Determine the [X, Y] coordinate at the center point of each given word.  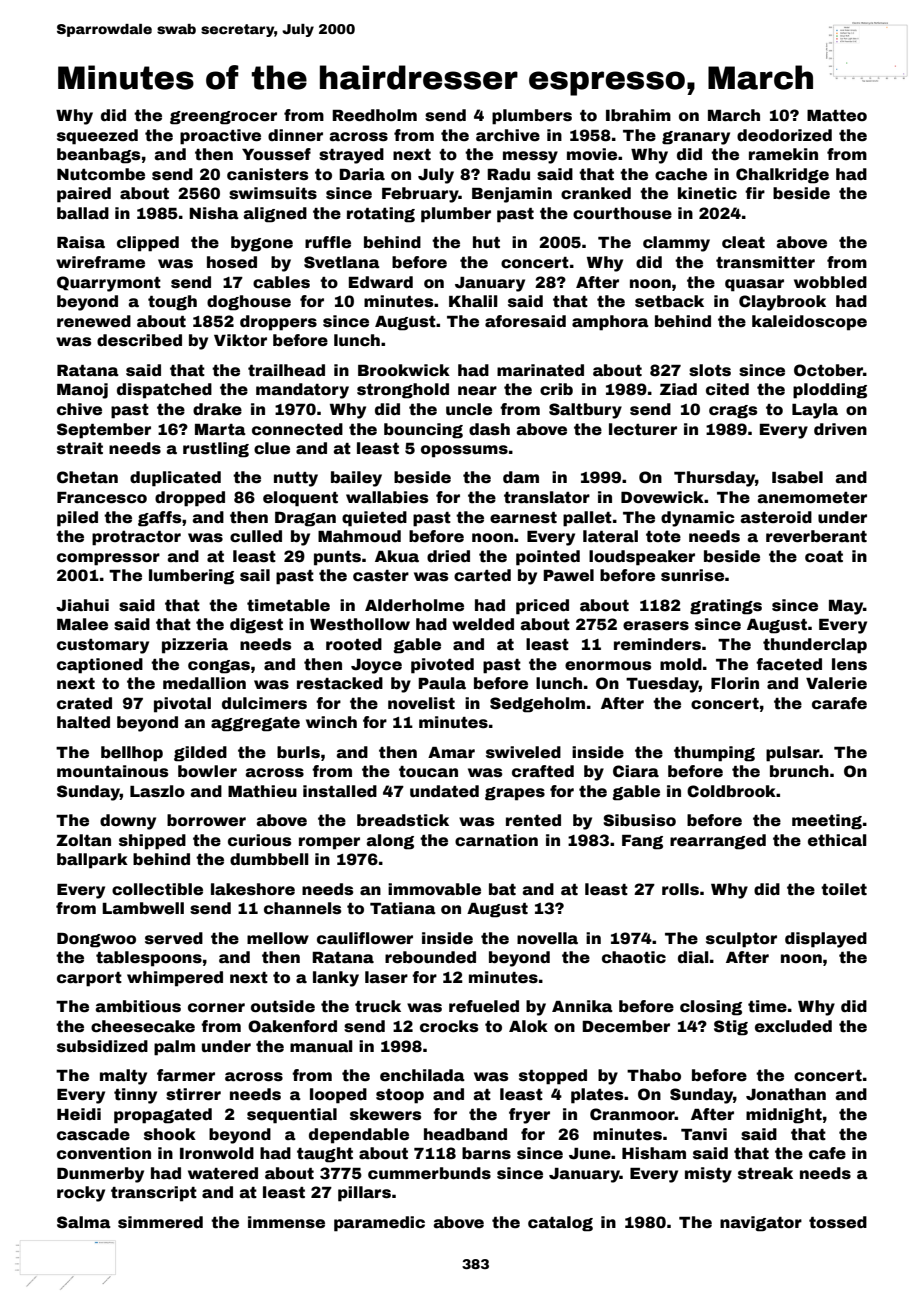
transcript [154, 1194]
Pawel [568, 575]
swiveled [523, 752]
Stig [731, 1028]
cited [727, 389]
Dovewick [662, 497]
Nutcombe [101, 174]
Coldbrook [731, 791]
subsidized [102, 1046]
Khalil [473, 301]
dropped [190, 499]
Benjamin [512, 195]
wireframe [100, 262]
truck [378, 1006]
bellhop [132, 754]
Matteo [837, 116]
